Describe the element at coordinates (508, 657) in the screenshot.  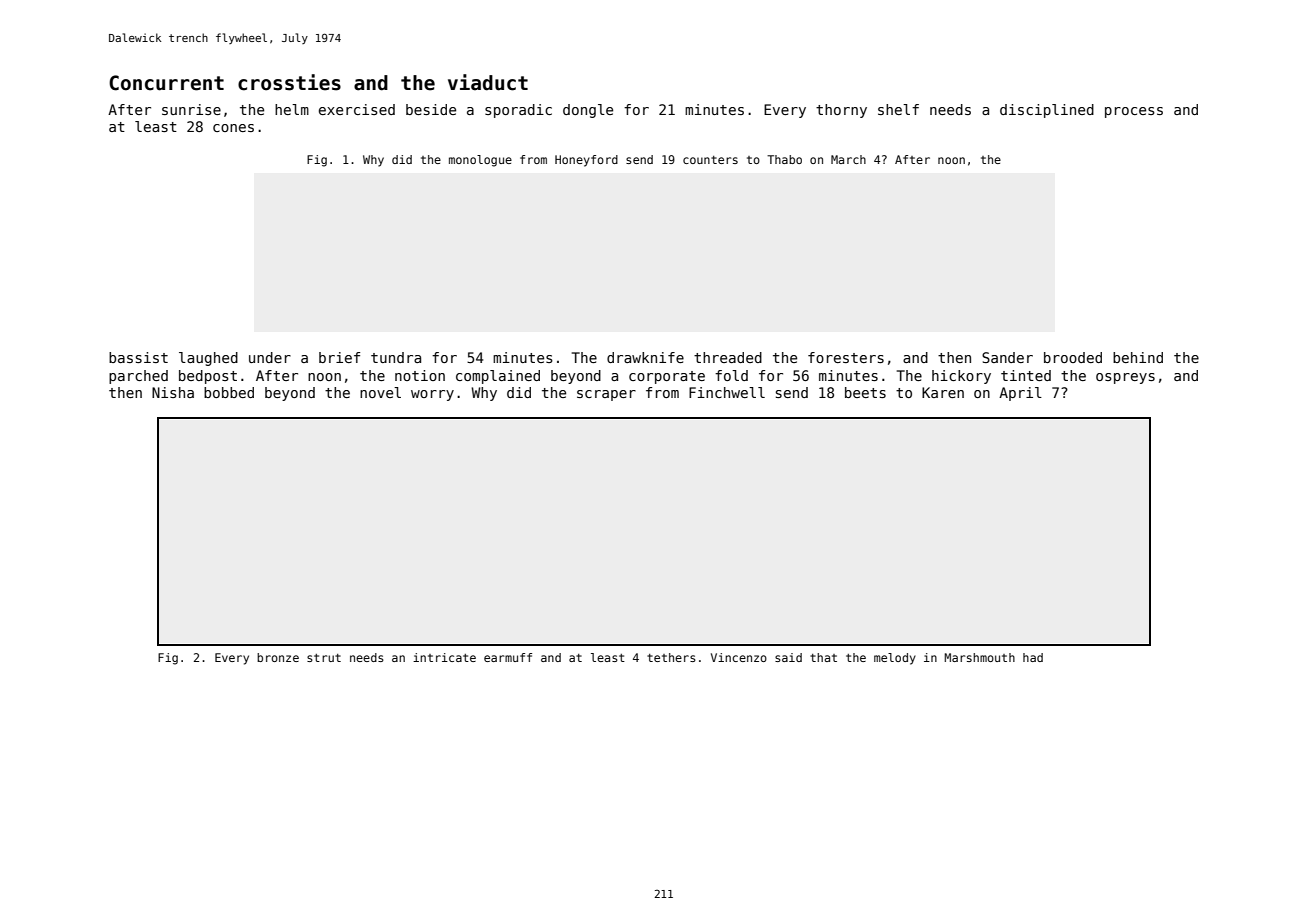
I see `earmuff` at that location.
